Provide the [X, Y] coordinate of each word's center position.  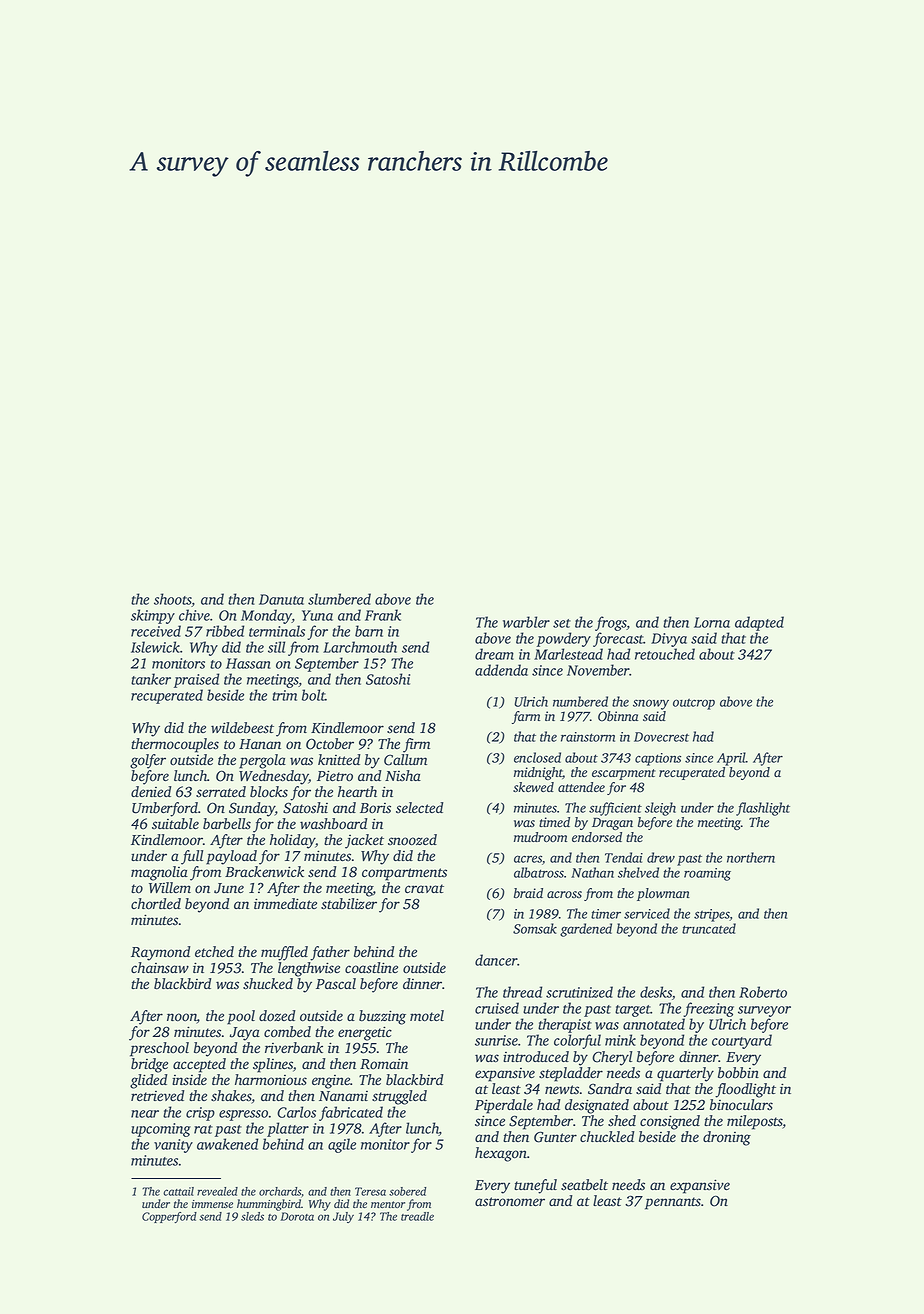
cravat [424, 888]
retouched [665, 654]
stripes [712, 915]
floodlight [745, 1090]
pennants [673, 1203]
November [598, 670]
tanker [151, 679]
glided [149, 1081]
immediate [285, 903]
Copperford [169, 1217]
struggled [399, 1097]
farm [526, 717]
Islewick [155, 647]
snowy [651, 704]
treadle [417, 1216]
